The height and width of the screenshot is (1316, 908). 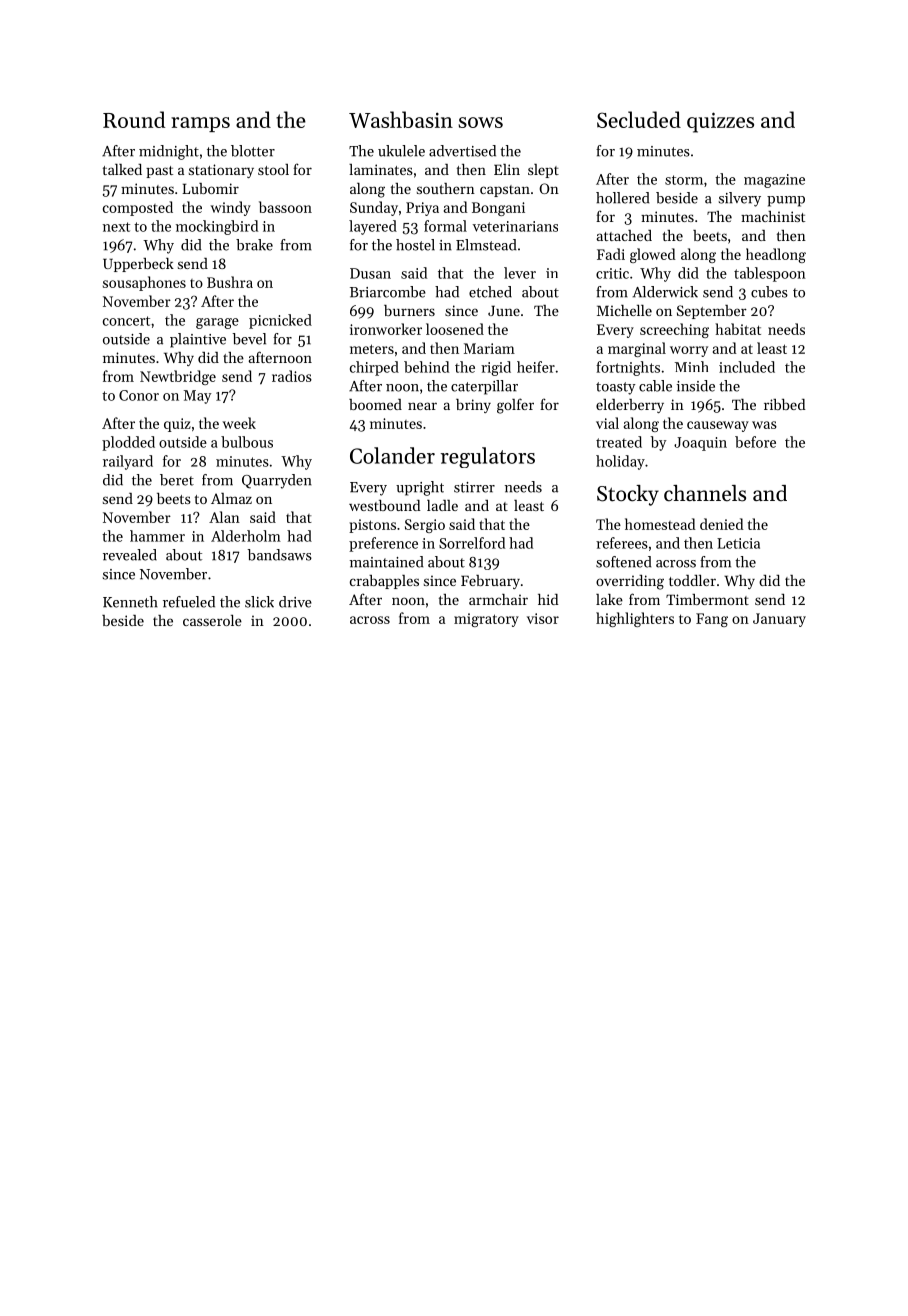 What do you see at coordinates (674, 330) in the screenshot?
I see `screeching` at bounding box center [674, 330].
